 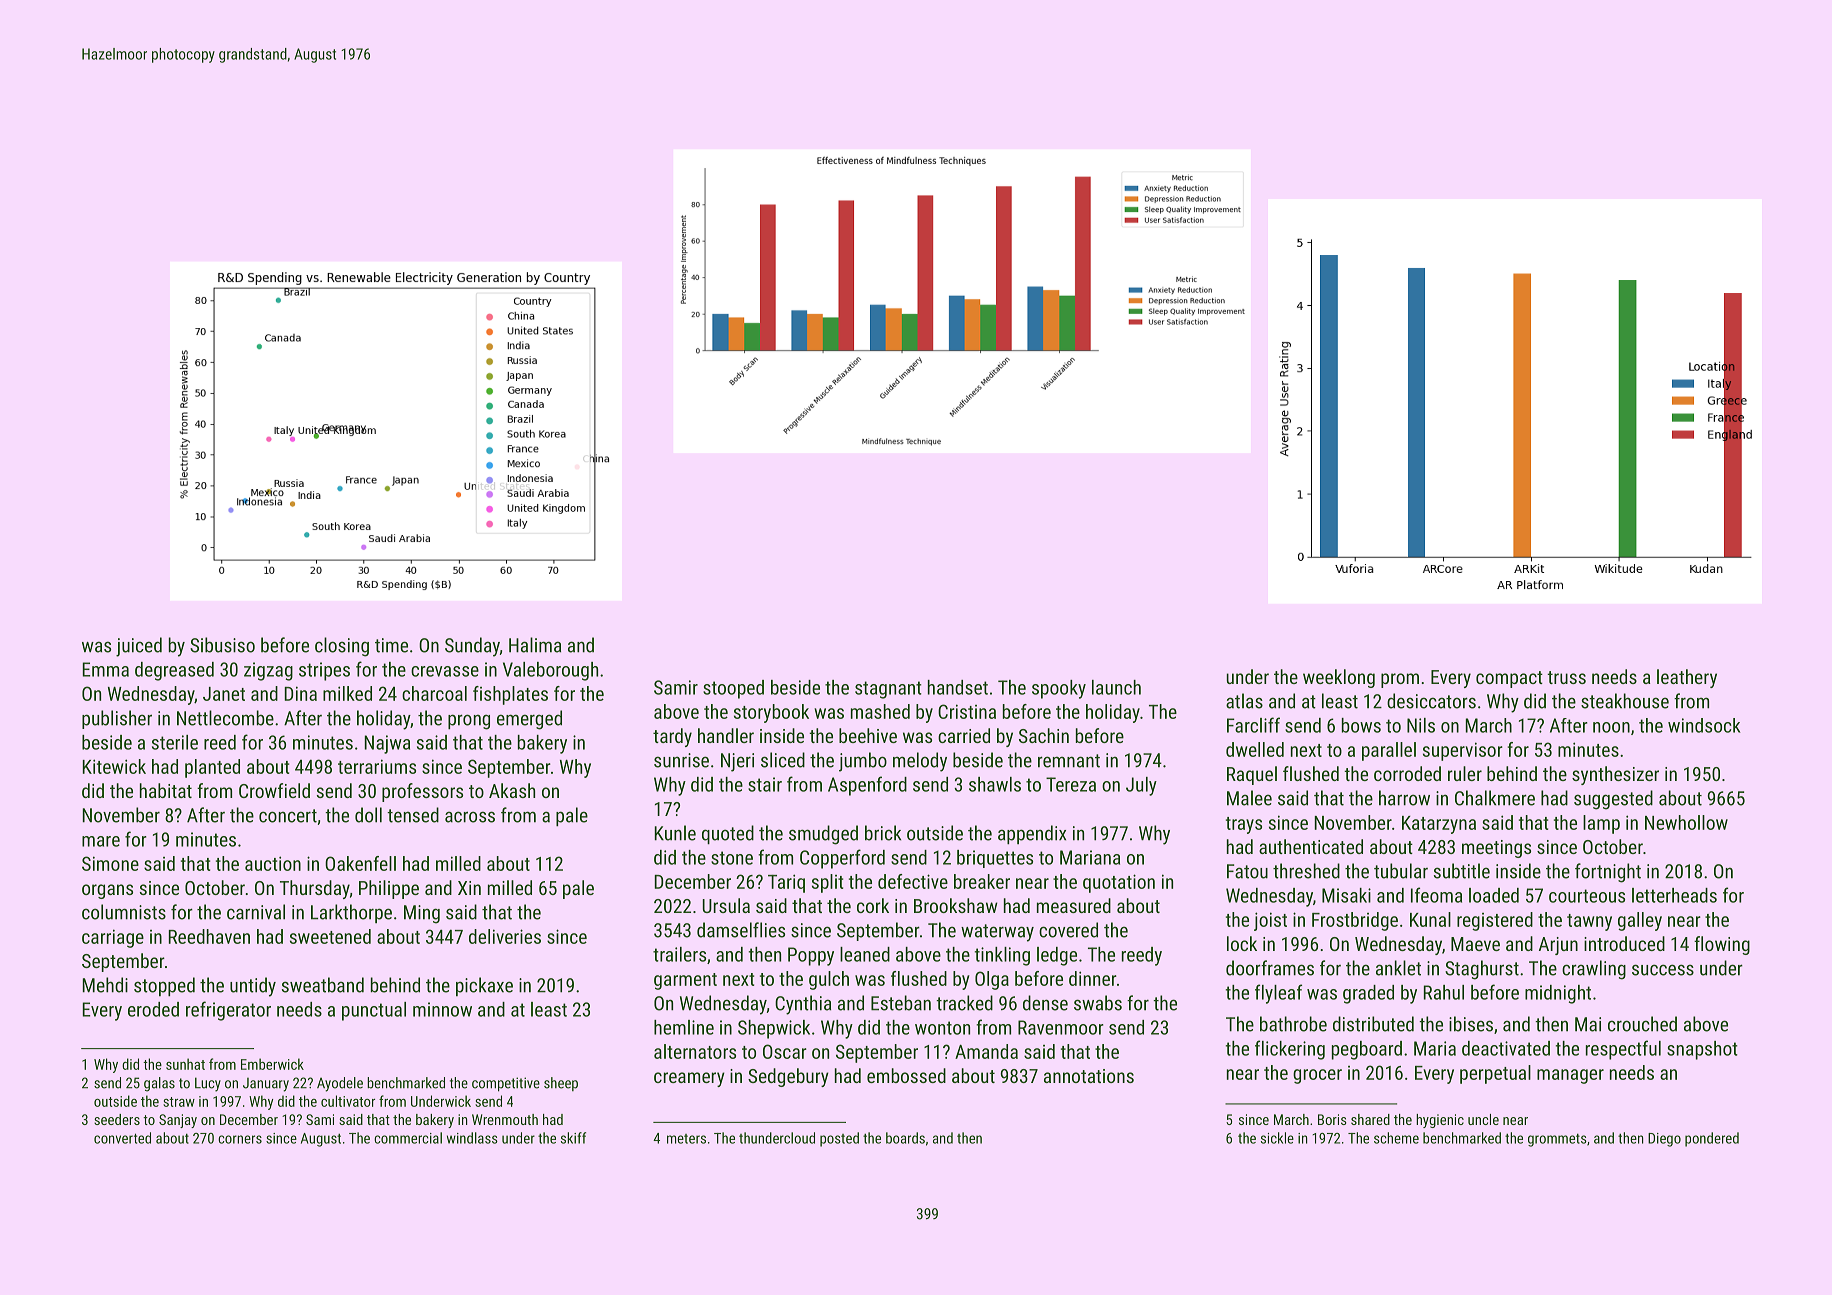 What do you see at coordinates (1116, 687) in the screenshot?
I see `launch` at bounding box center [1116, 687].
